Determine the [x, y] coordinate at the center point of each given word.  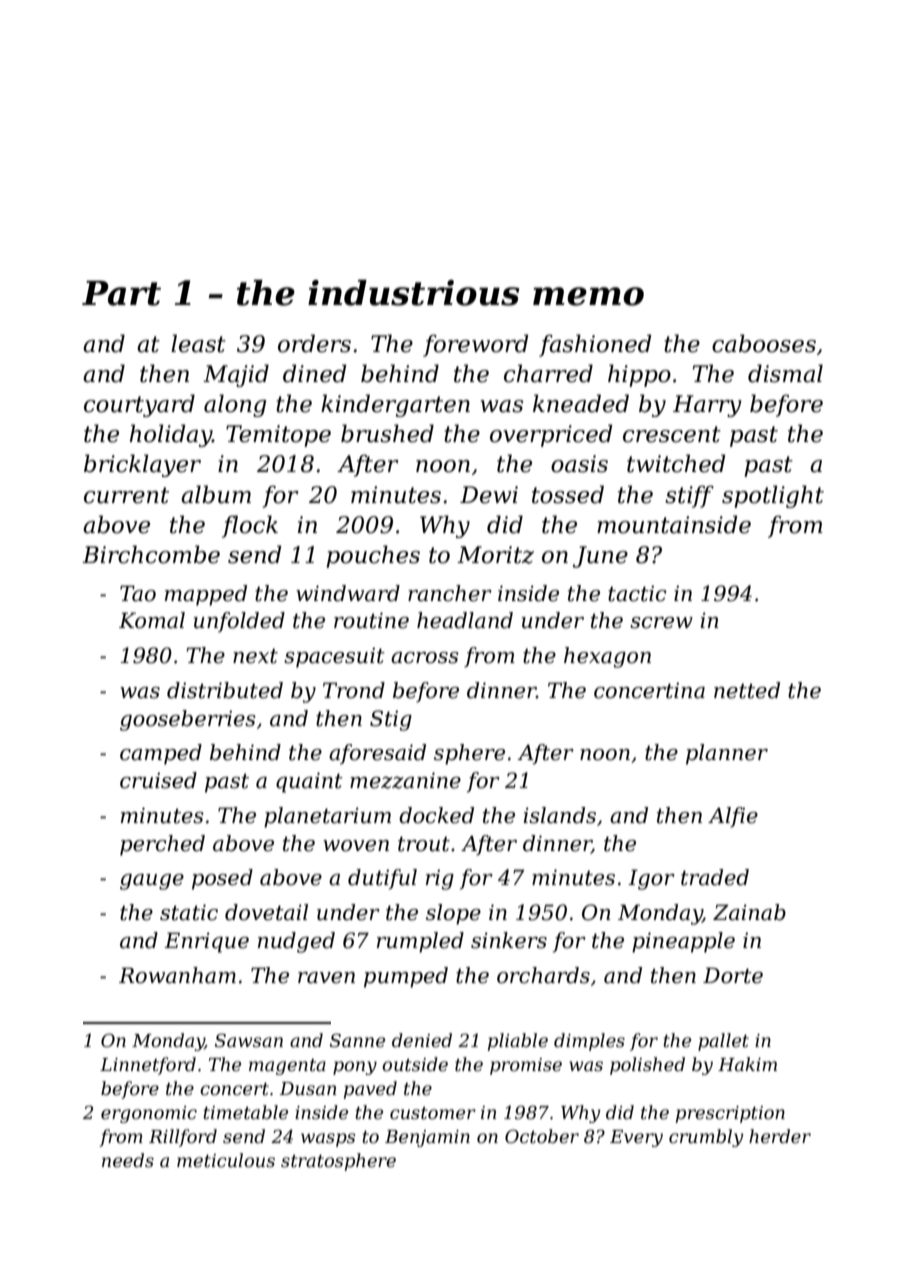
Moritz [495, 555]
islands [559, 815]
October [542, 1136]
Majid [236, 375]
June [600, 557]
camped [161, 754]
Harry [707, 406]
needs [128, 1160]
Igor [651, 879]
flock [250, 526]
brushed [387, 433]
